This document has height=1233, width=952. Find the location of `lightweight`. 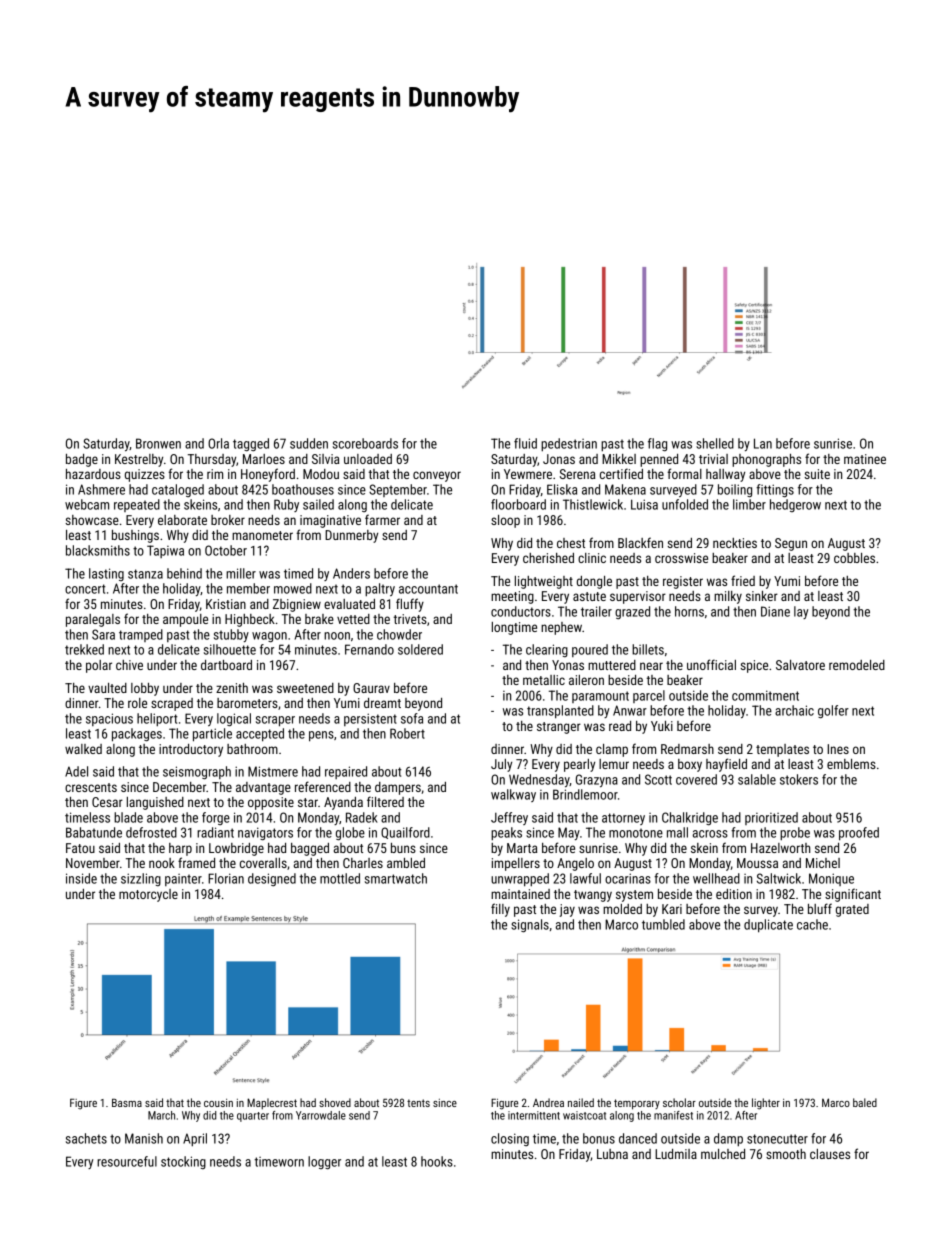

lightweight is located at coordinates (544, 582).
